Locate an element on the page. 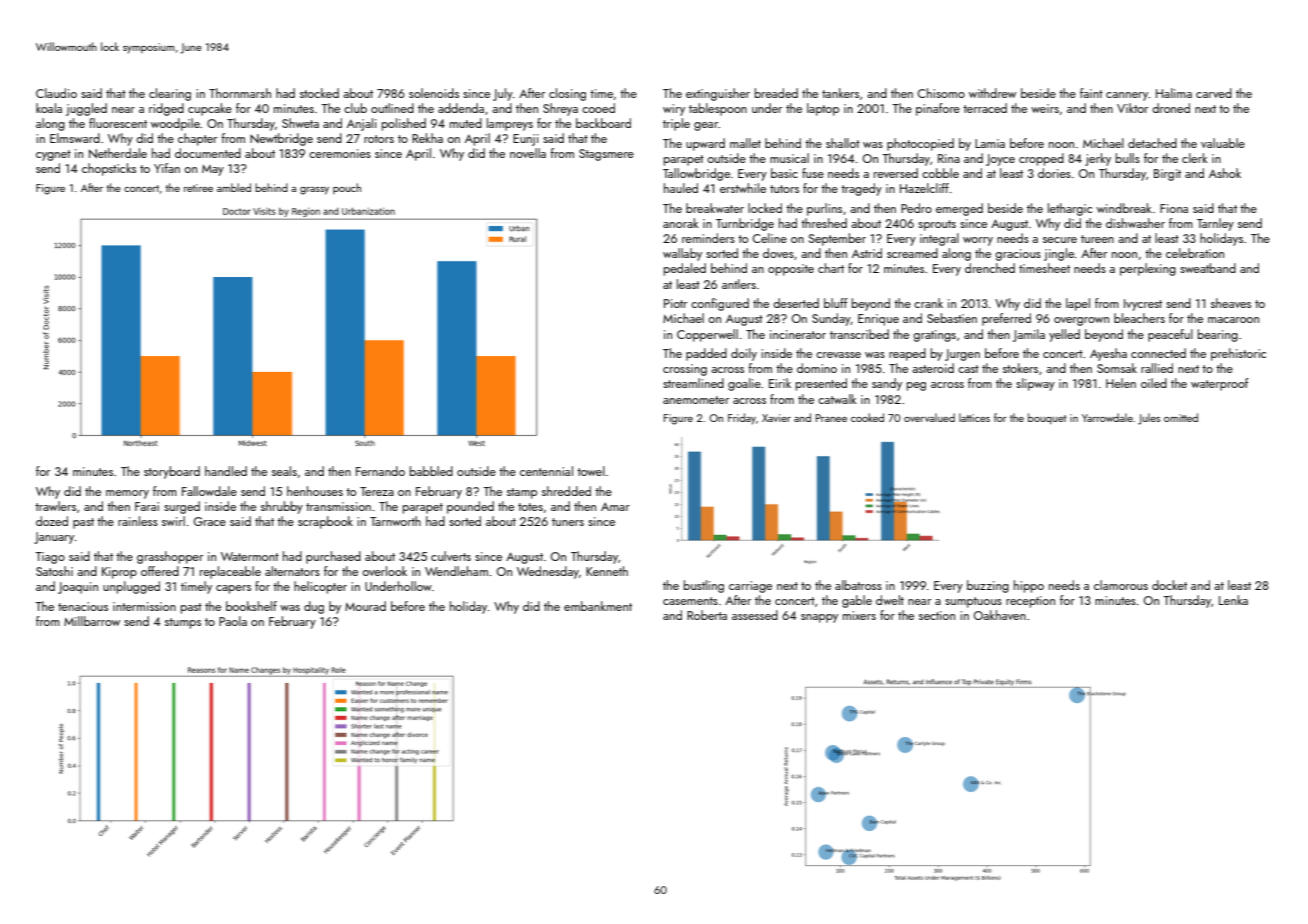  sheaves is located at coordinates (1231, 303).
